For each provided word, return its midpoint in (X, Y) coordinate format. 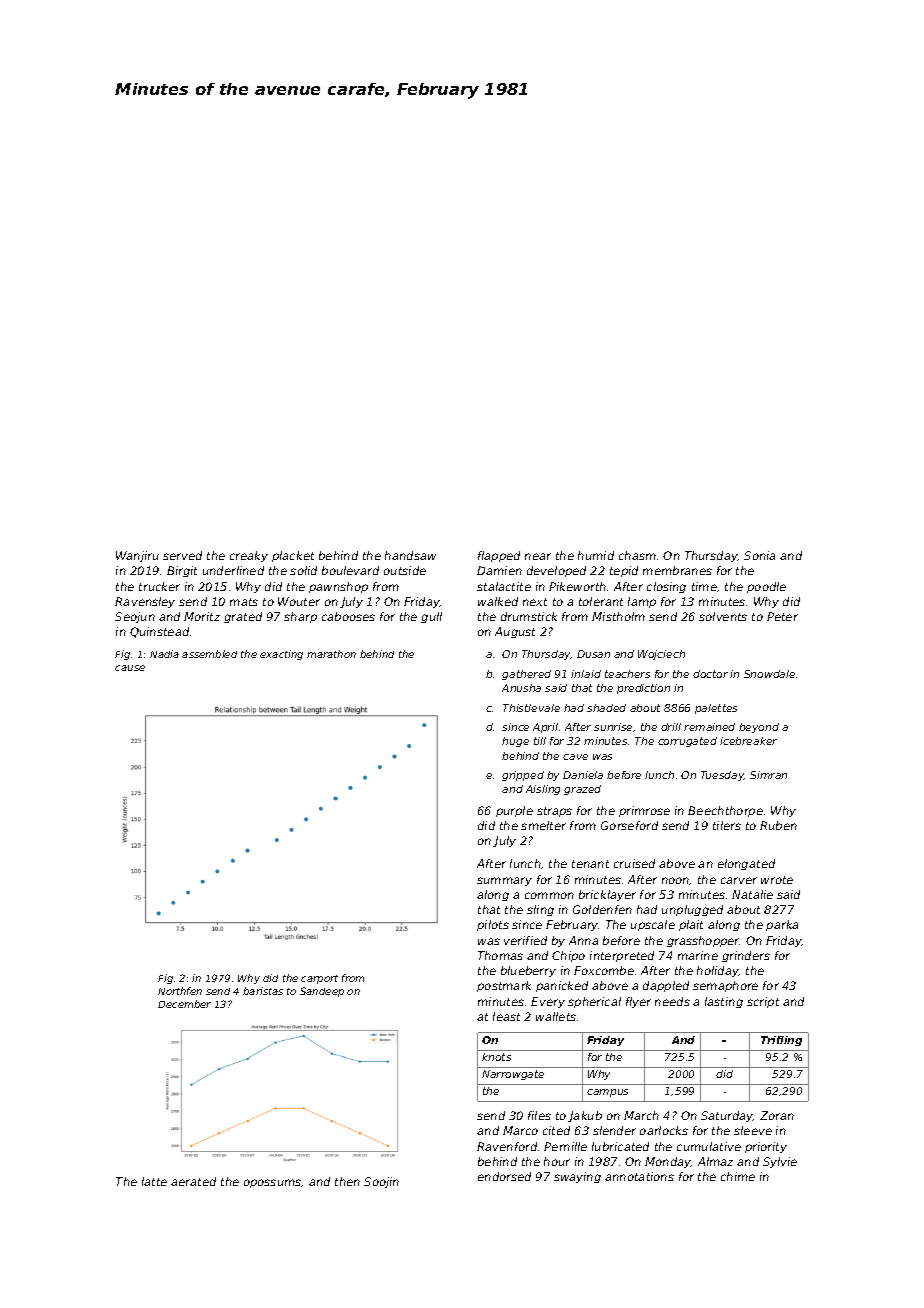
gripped (523, 776)
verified (525, 940)
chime (738, 1176)
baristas (263, 991)
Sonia (759, 555)
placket (293, 556)
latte (154, 1181)
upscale (653, 925)
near (538, 556)
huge (515, 742)
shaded (606, 708)
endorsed (504, 1176)
